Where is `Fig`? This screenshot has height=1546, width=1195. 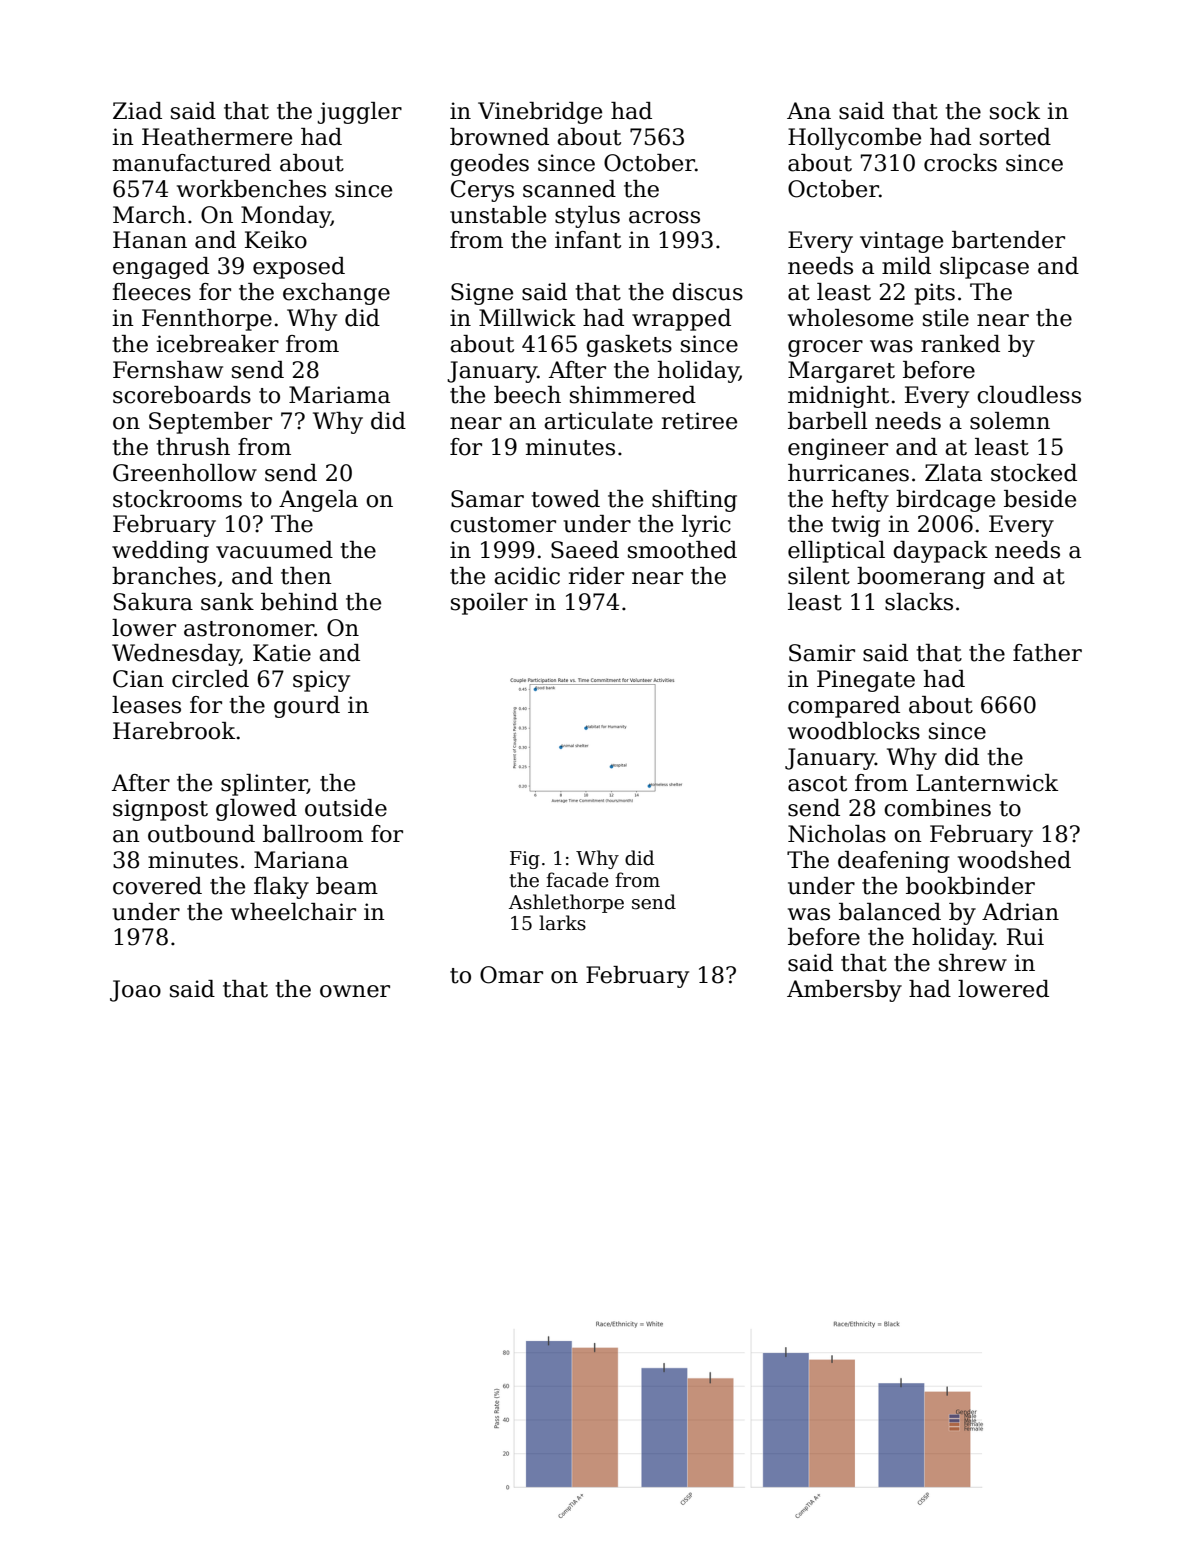 Fig is located at coordinates (525, 860).
